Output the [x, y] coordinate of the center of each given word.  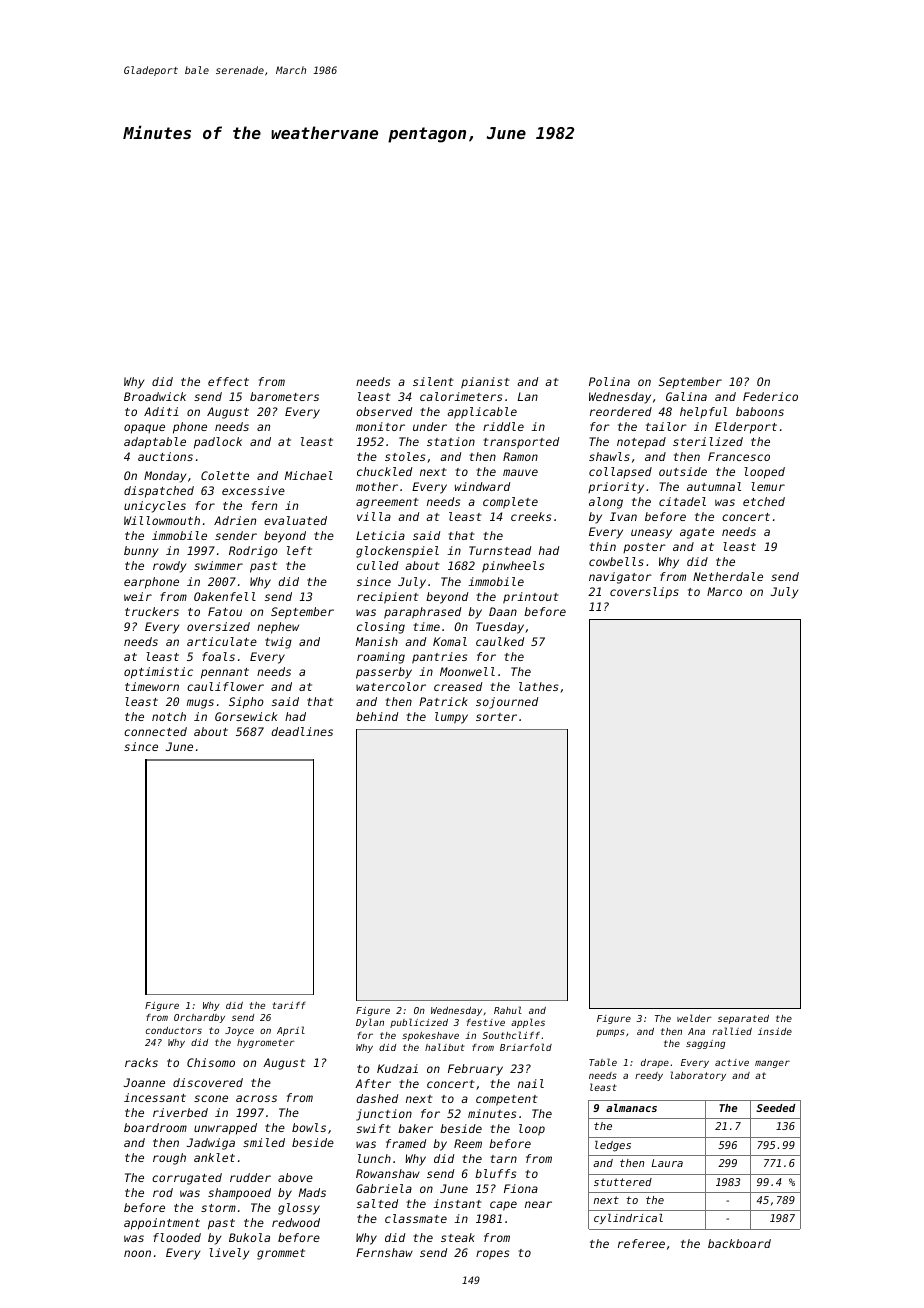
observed [384, 411]
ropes [492, 1255]
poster [644, 548]
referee [641, 1243]
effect [228, 381]
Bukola [249, 1237]
